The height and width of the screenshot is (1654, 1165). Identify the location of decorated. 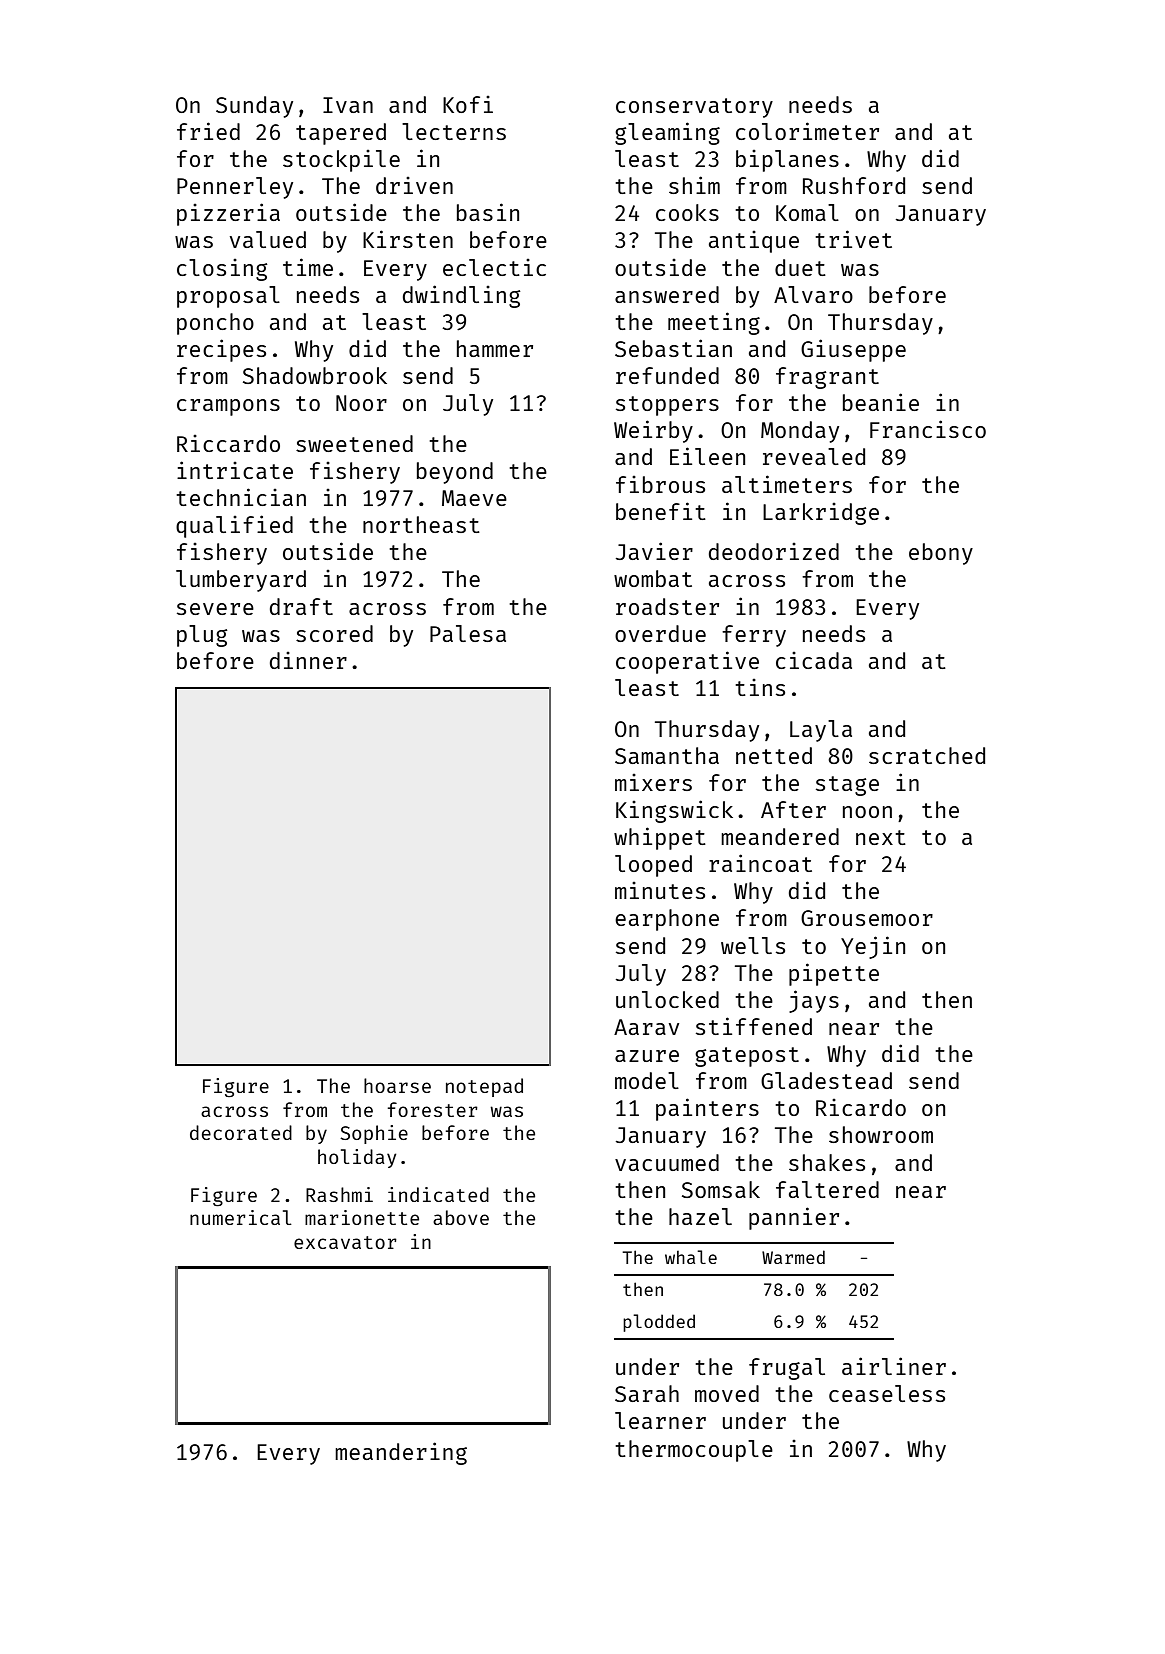
(241, 1132).
